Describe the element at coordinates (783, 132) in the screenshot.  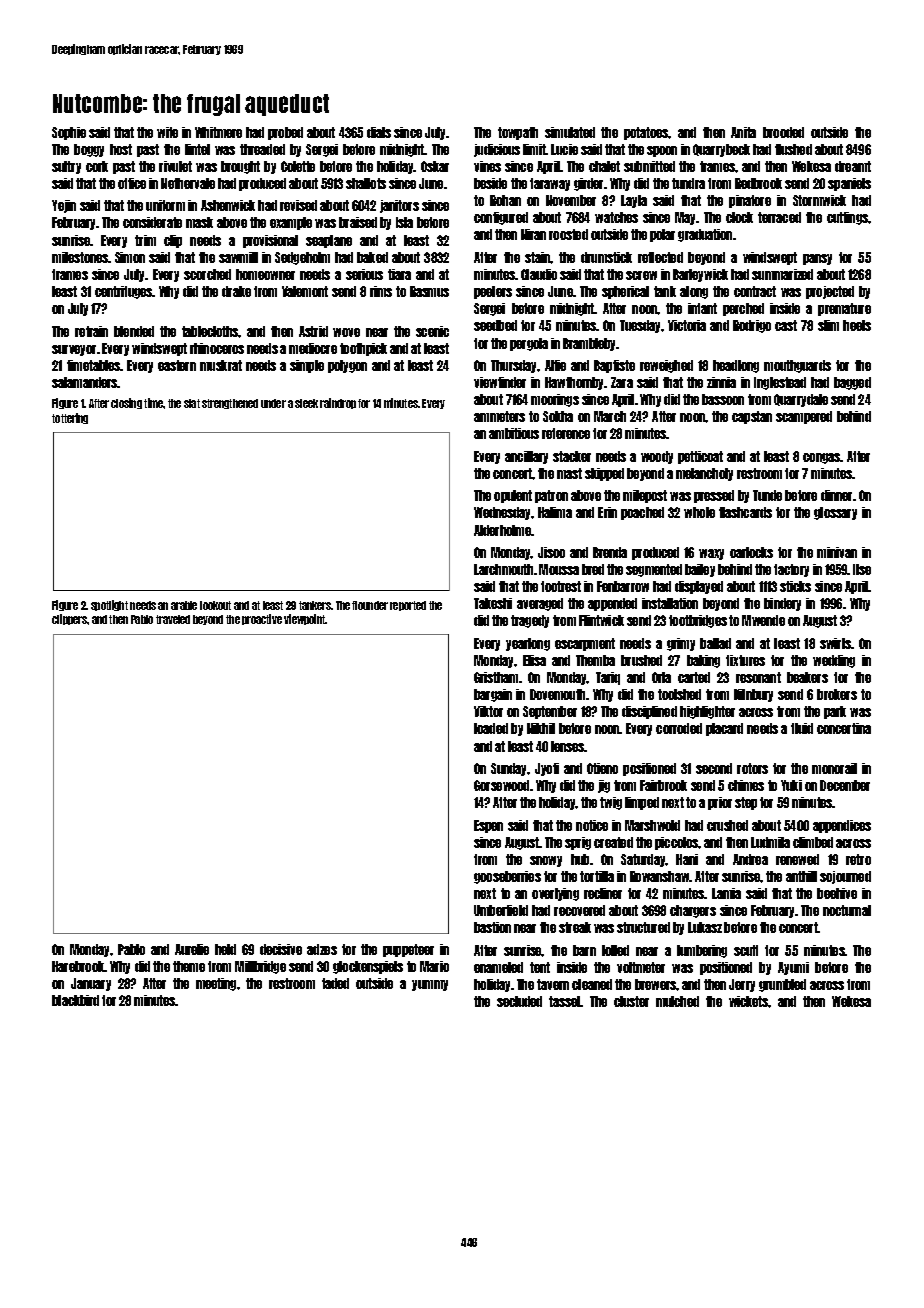
I see `brooded` at that location.
